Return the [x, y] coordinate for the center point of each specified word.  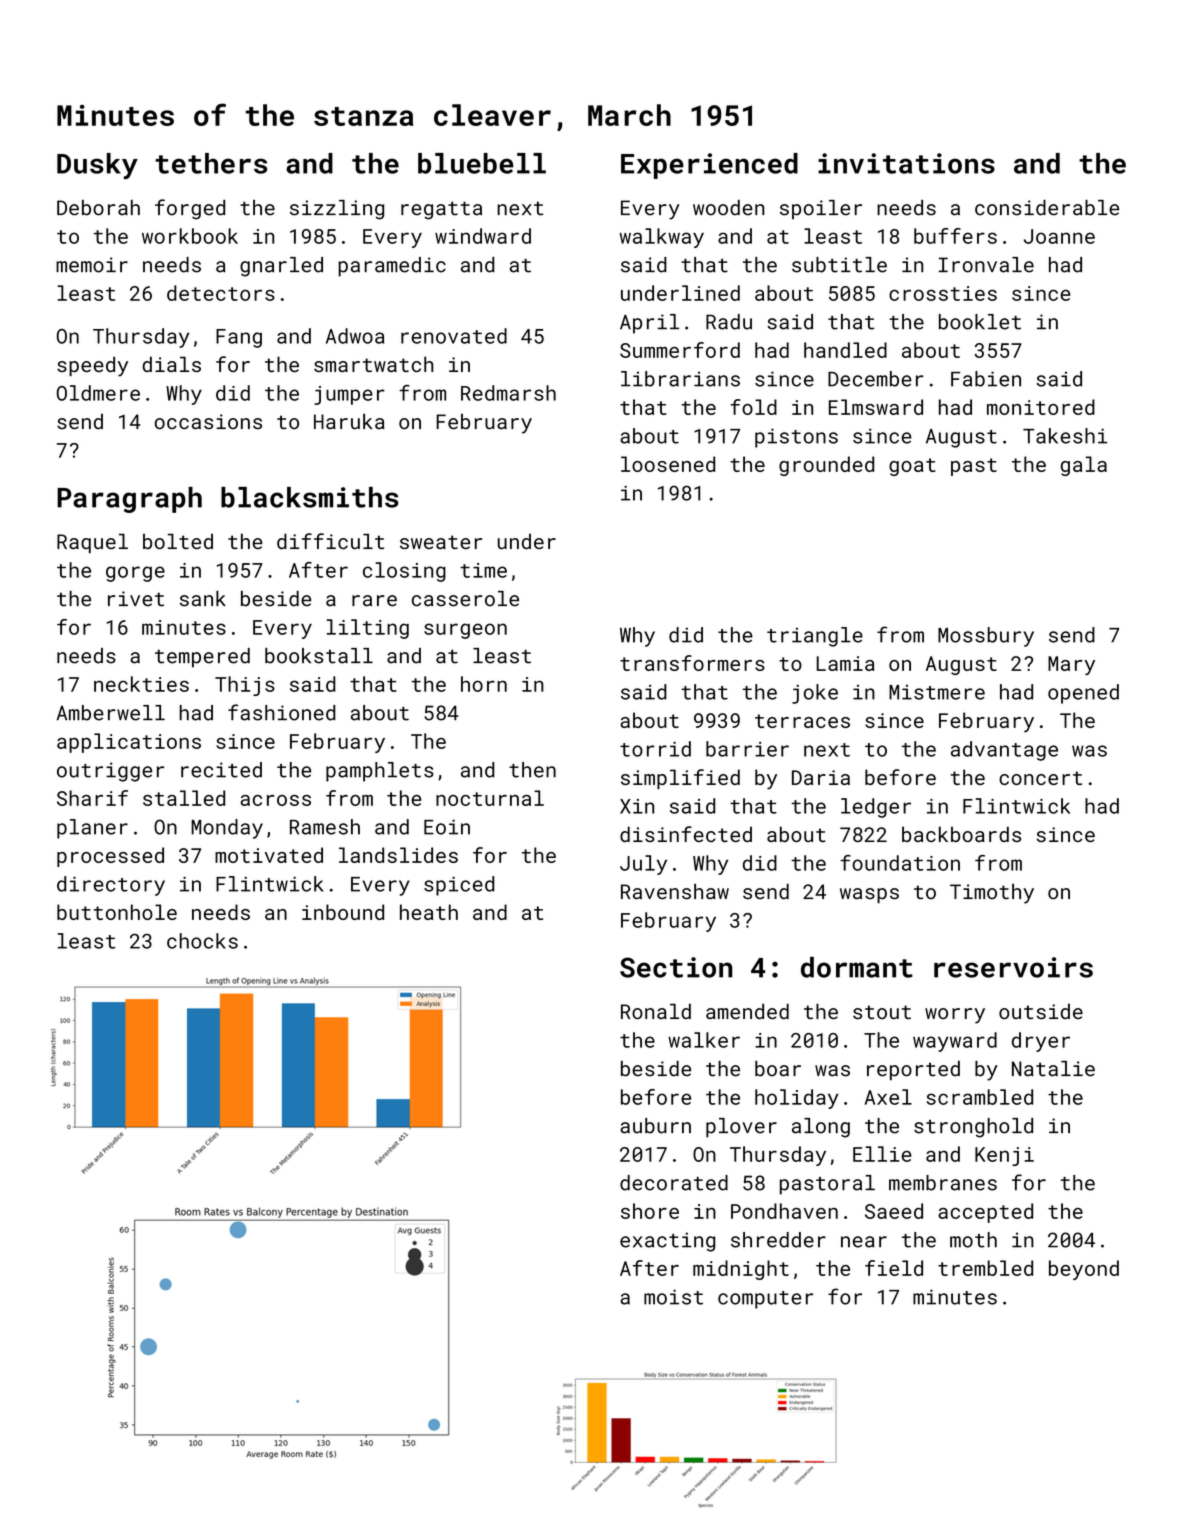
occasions [208, 422]
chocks [202, 941]
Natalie [1053, 1069]
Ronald [656, 1011]
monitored [1041, 407]
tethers [211, 163]
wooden [728, 208]
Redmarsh [508, 393]
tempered [202, 658]
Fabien [986, 379]
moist [673, 1297]
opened [1083, 694]
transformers [692, 663]
